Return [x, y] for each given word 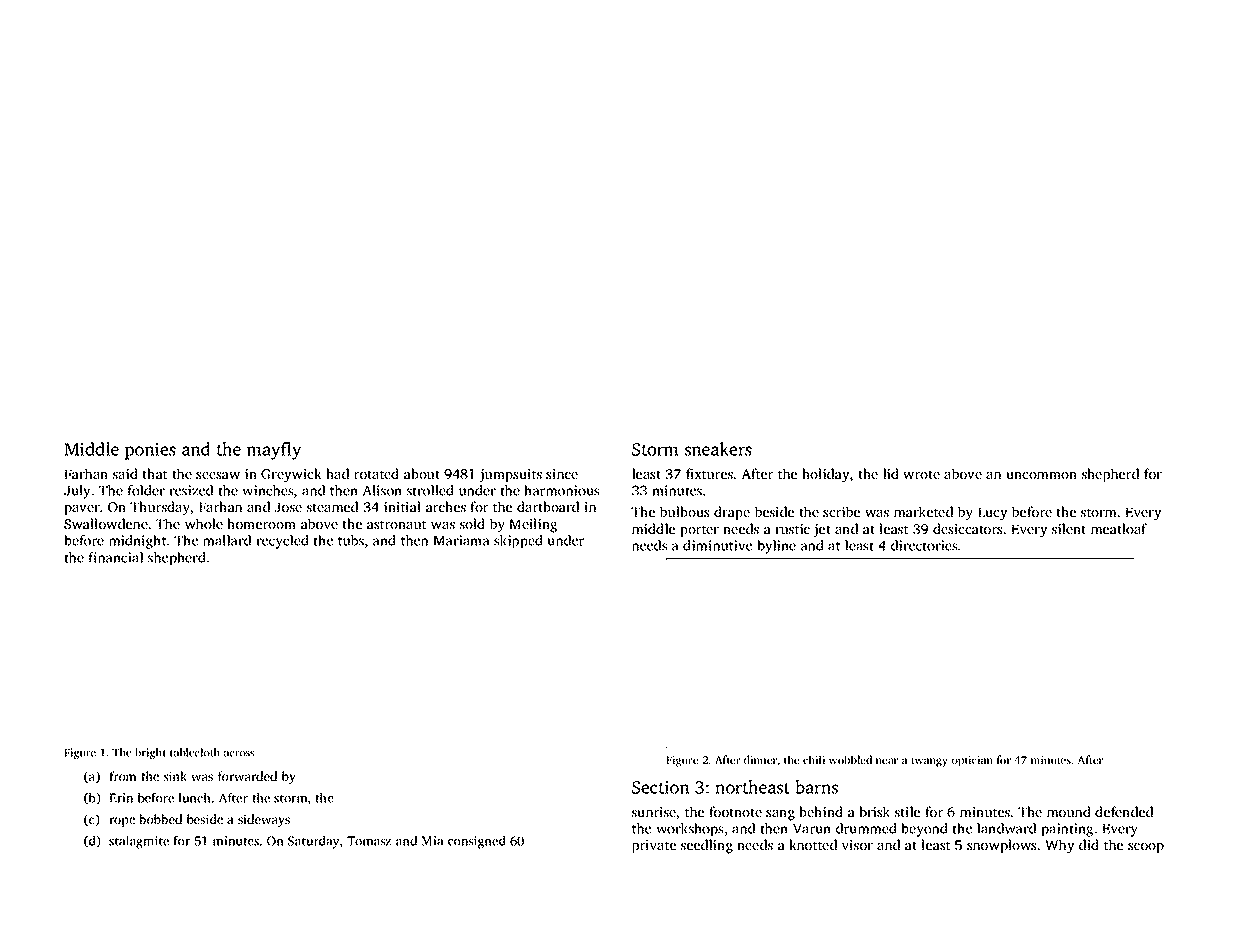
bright [150, 753]
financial [116, 557]
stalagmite [139, 842]
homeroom [261, 523]
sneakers [718, 449]
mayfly [274, 451]
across [239, 754]
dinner [760, 759]
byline [776, 547]
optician [972, 761]
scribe [841, 511]
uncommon [1042, 475]
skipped [518, 542]
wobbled [850, 759]
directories [924, 545]
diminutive [717, 545]
